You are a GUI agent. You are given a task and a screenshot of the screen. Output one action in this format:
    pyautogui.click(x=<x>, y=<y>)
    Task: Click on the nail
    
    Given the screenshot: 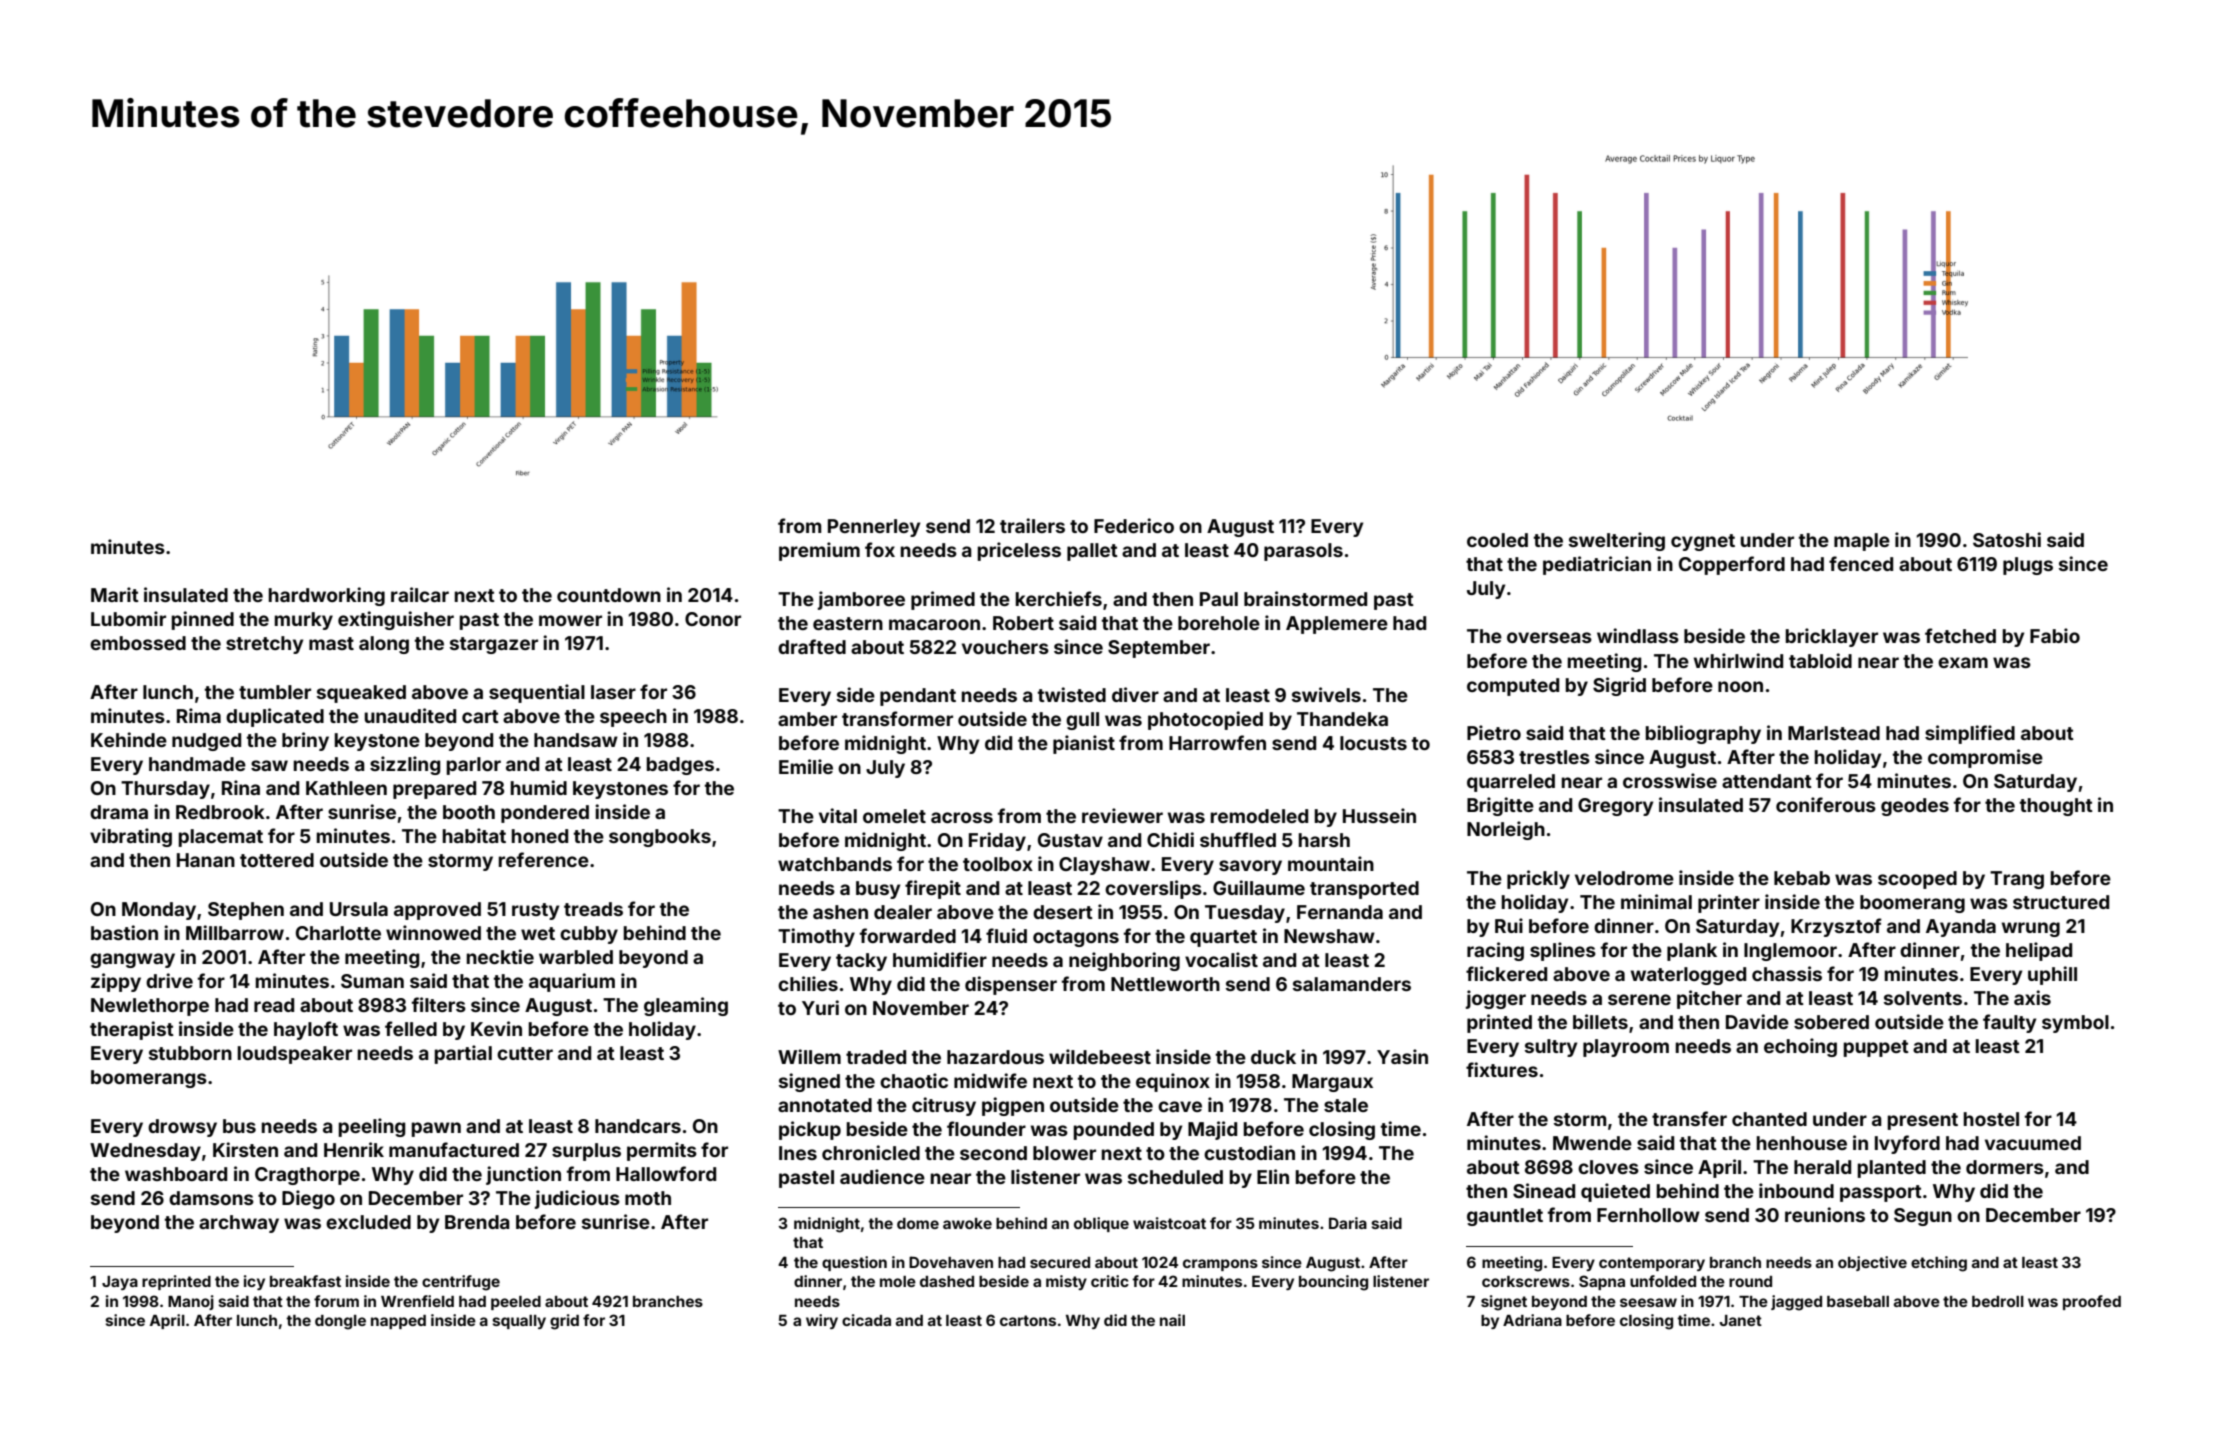 What is the action you would take?
    pyautogui.click(x=1172, y=1320)
